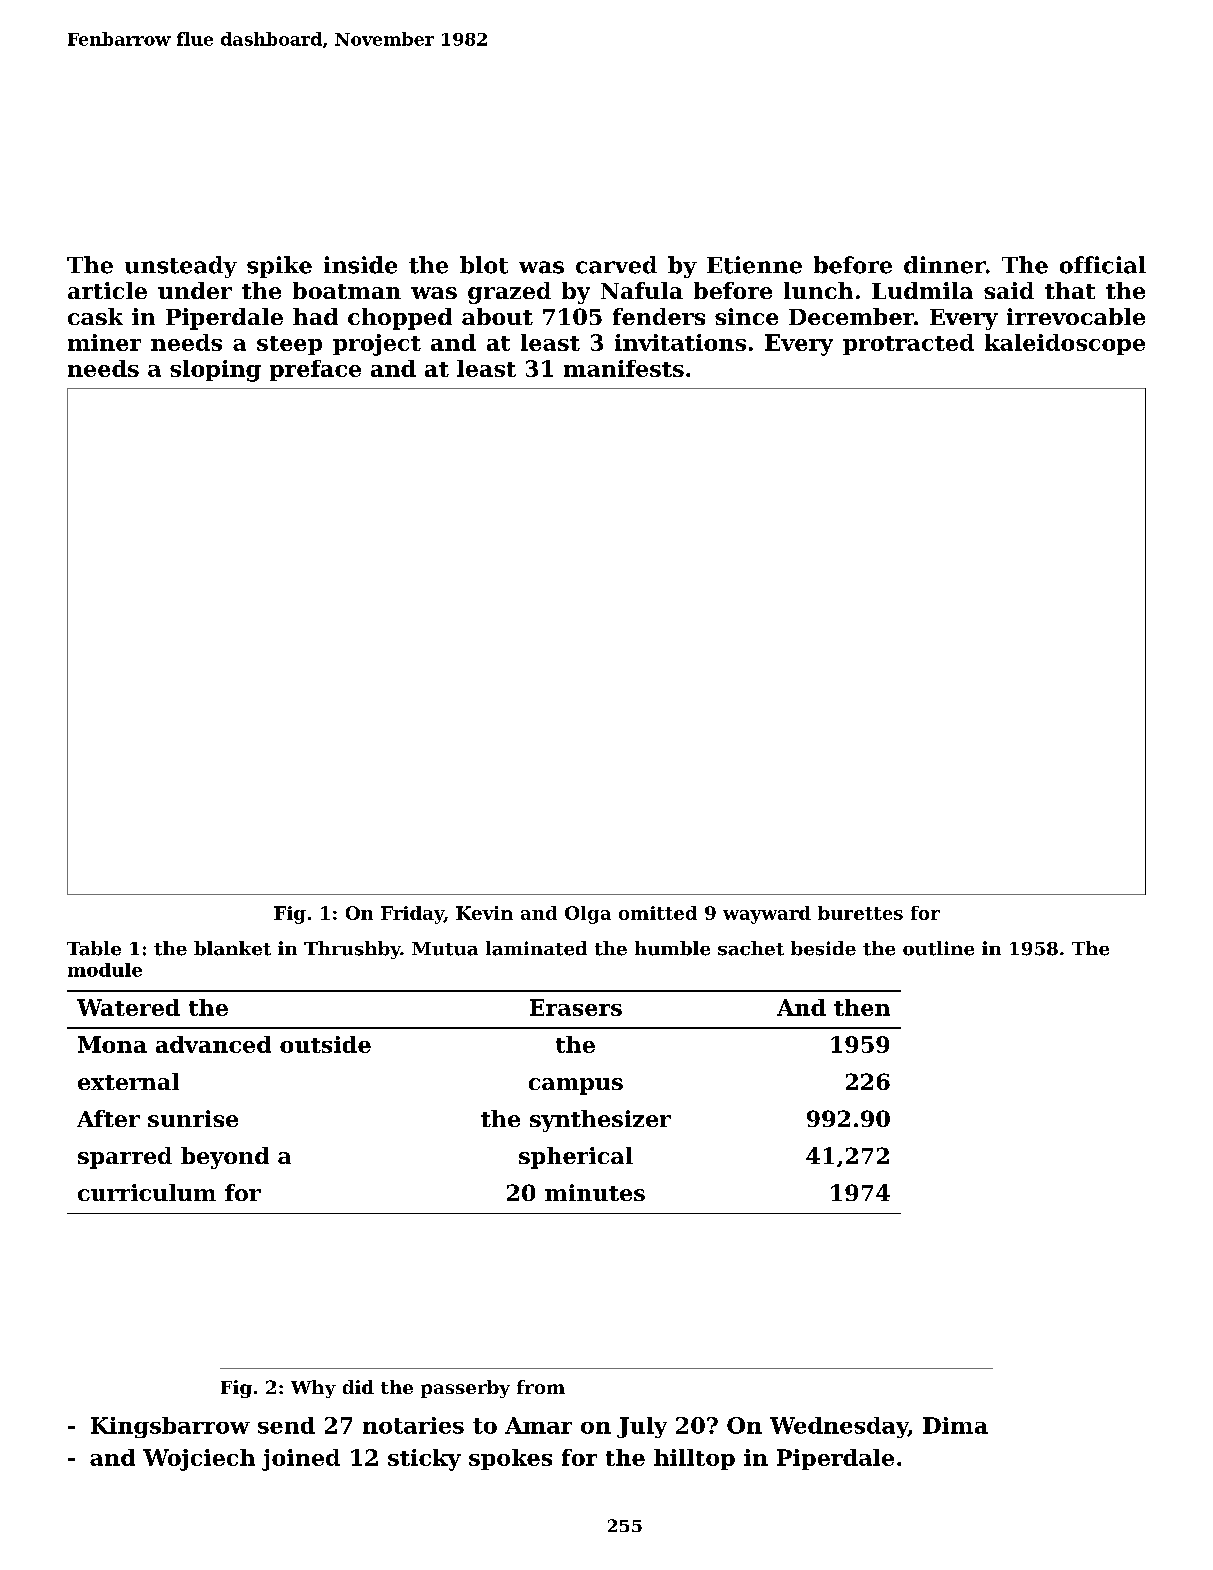 This screenshot has width=1213, height=1570. Describe the element at coordinates (279, 267) in the screenshot. I see `spike` at that location.
